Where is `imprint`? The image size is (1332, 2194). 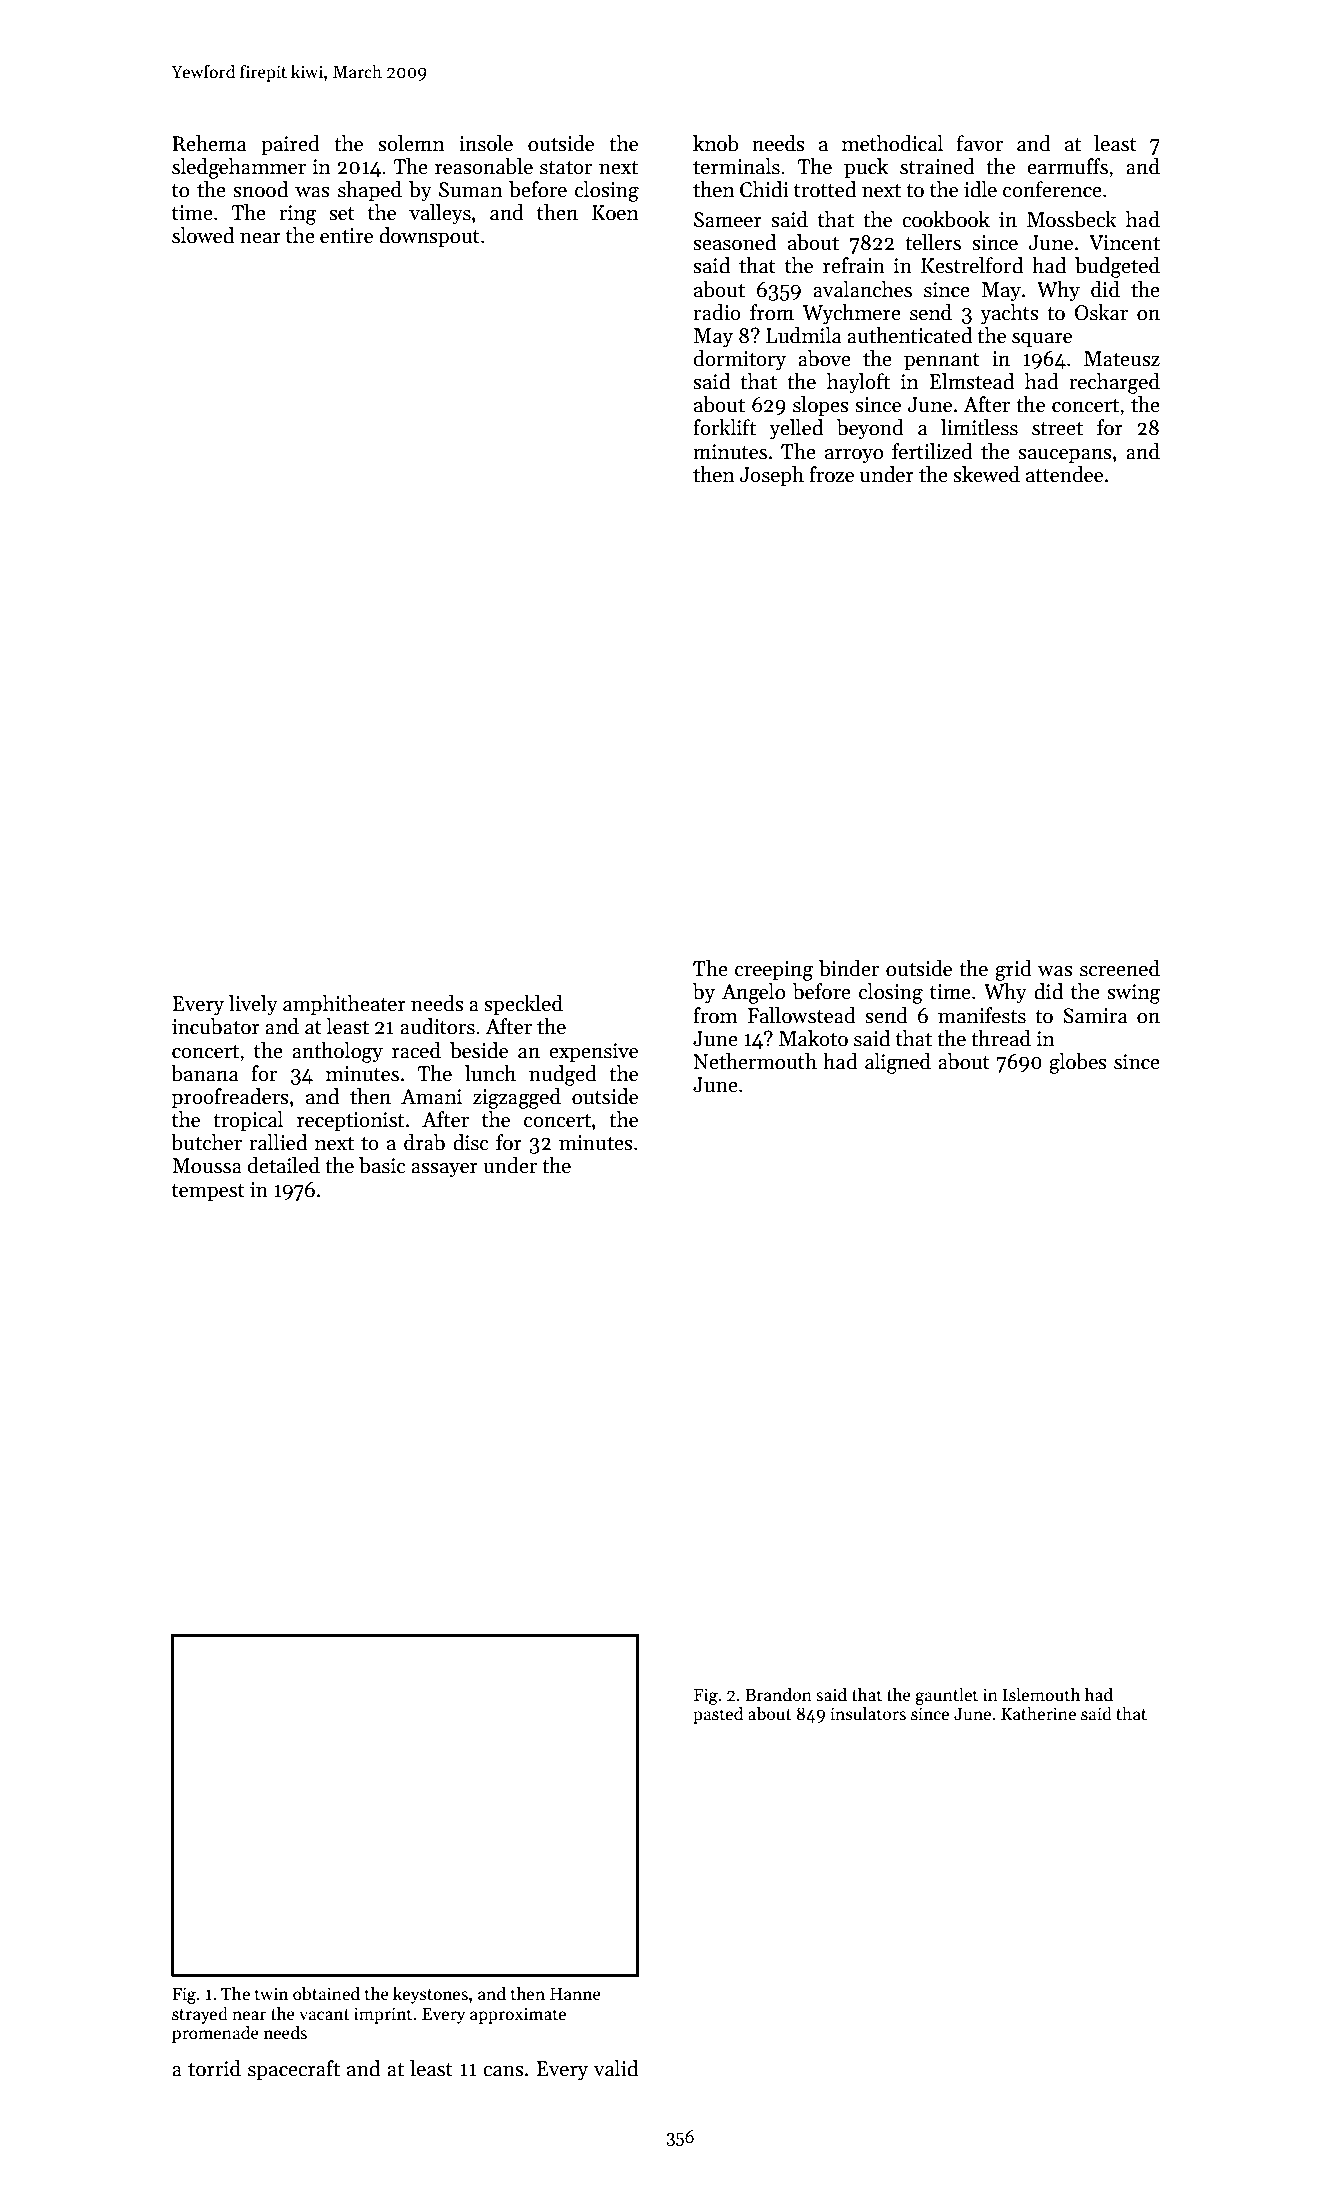
imprint is located at coordinates (383, 2015).
